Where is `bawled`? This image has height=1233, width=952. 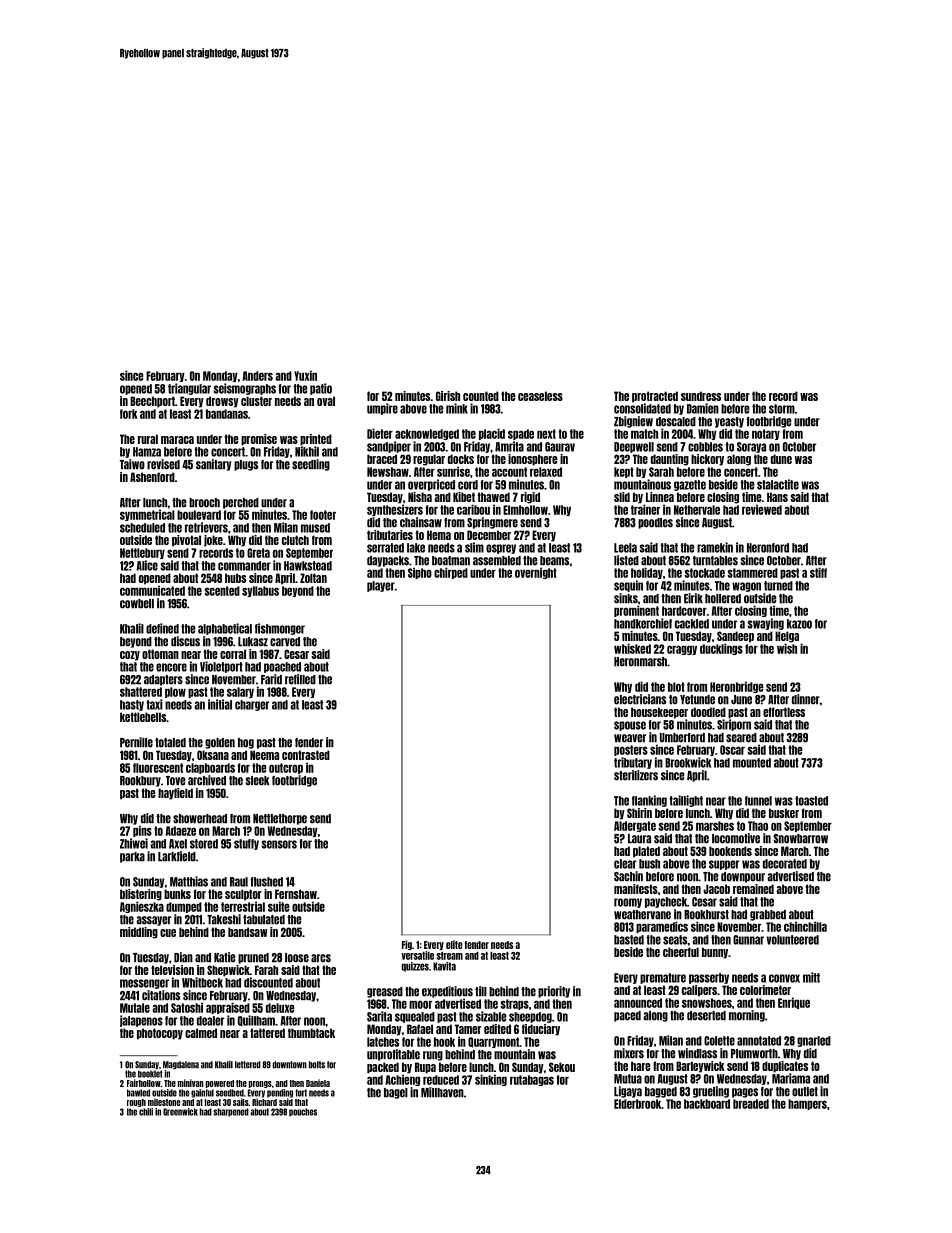 bawled is located at coordinates (138, 1093).
